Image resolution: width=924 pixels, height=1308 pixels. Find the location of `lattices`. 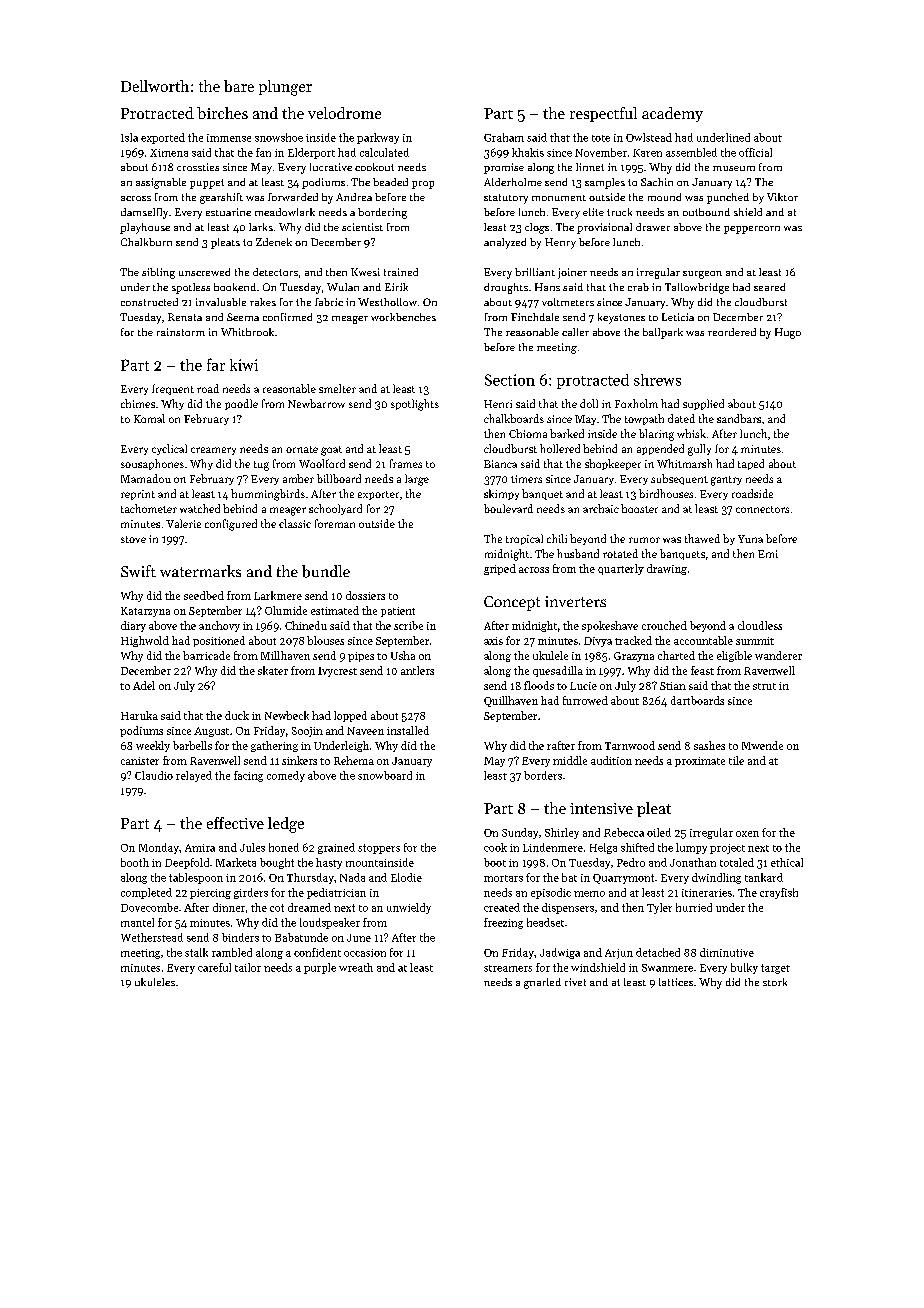

lattices is located at coordinates (676, 982).
